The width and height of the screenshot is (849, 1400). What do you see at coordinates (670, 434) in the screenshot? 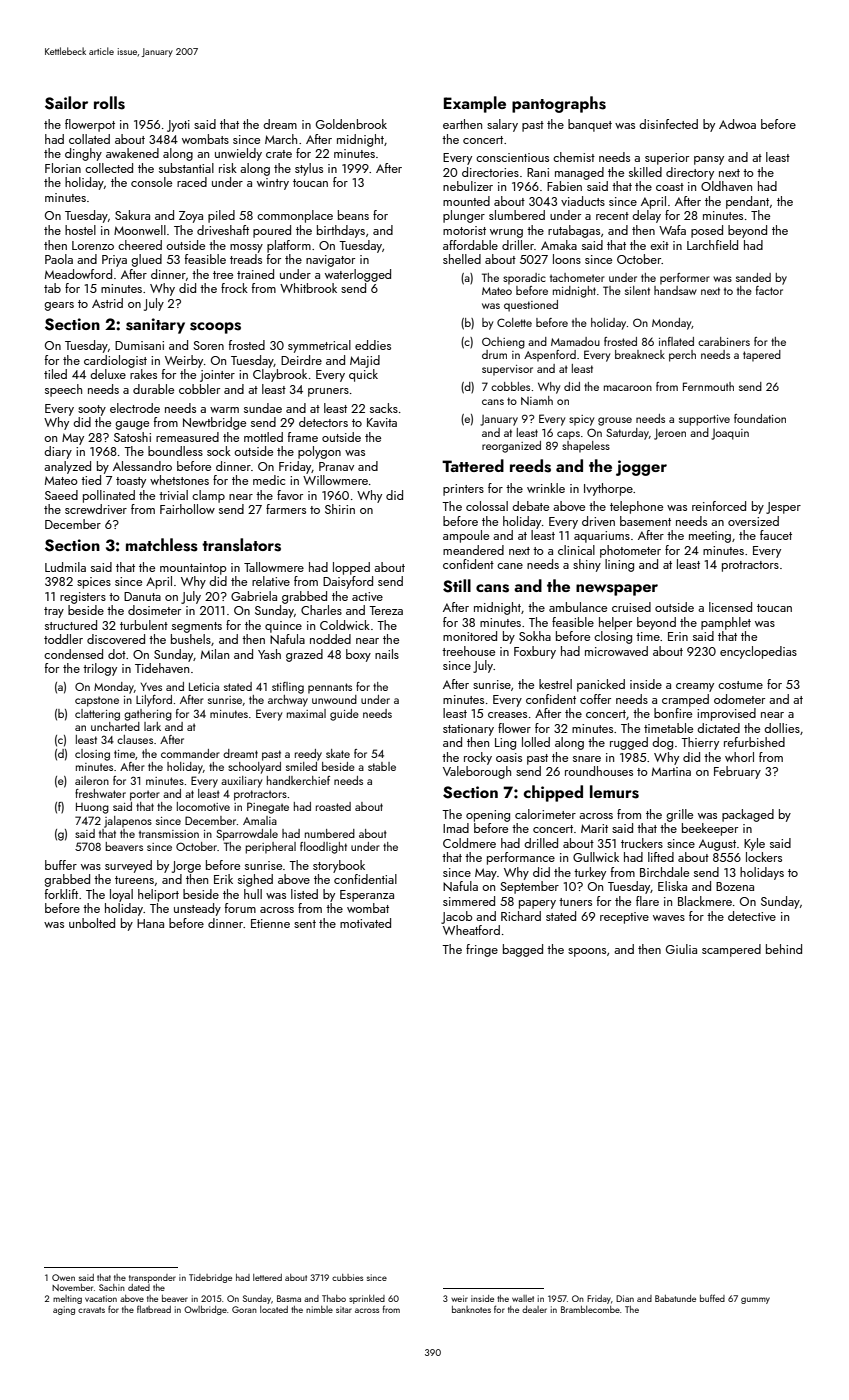
I see `Jeroen` at bounding box center [670, 434].
